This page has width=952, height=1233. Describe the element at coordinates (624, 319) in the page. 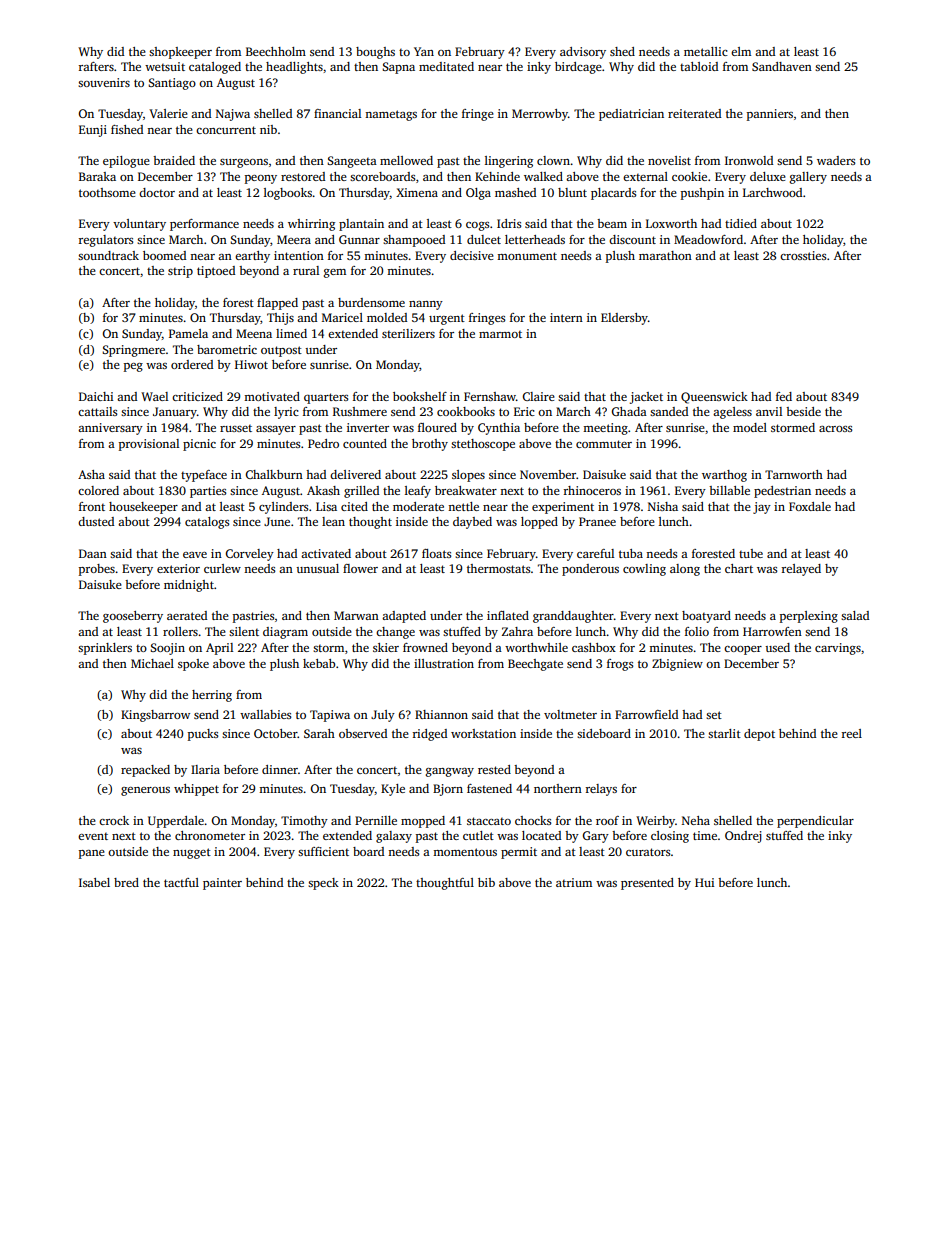

I see `Eldersby` at that location.
